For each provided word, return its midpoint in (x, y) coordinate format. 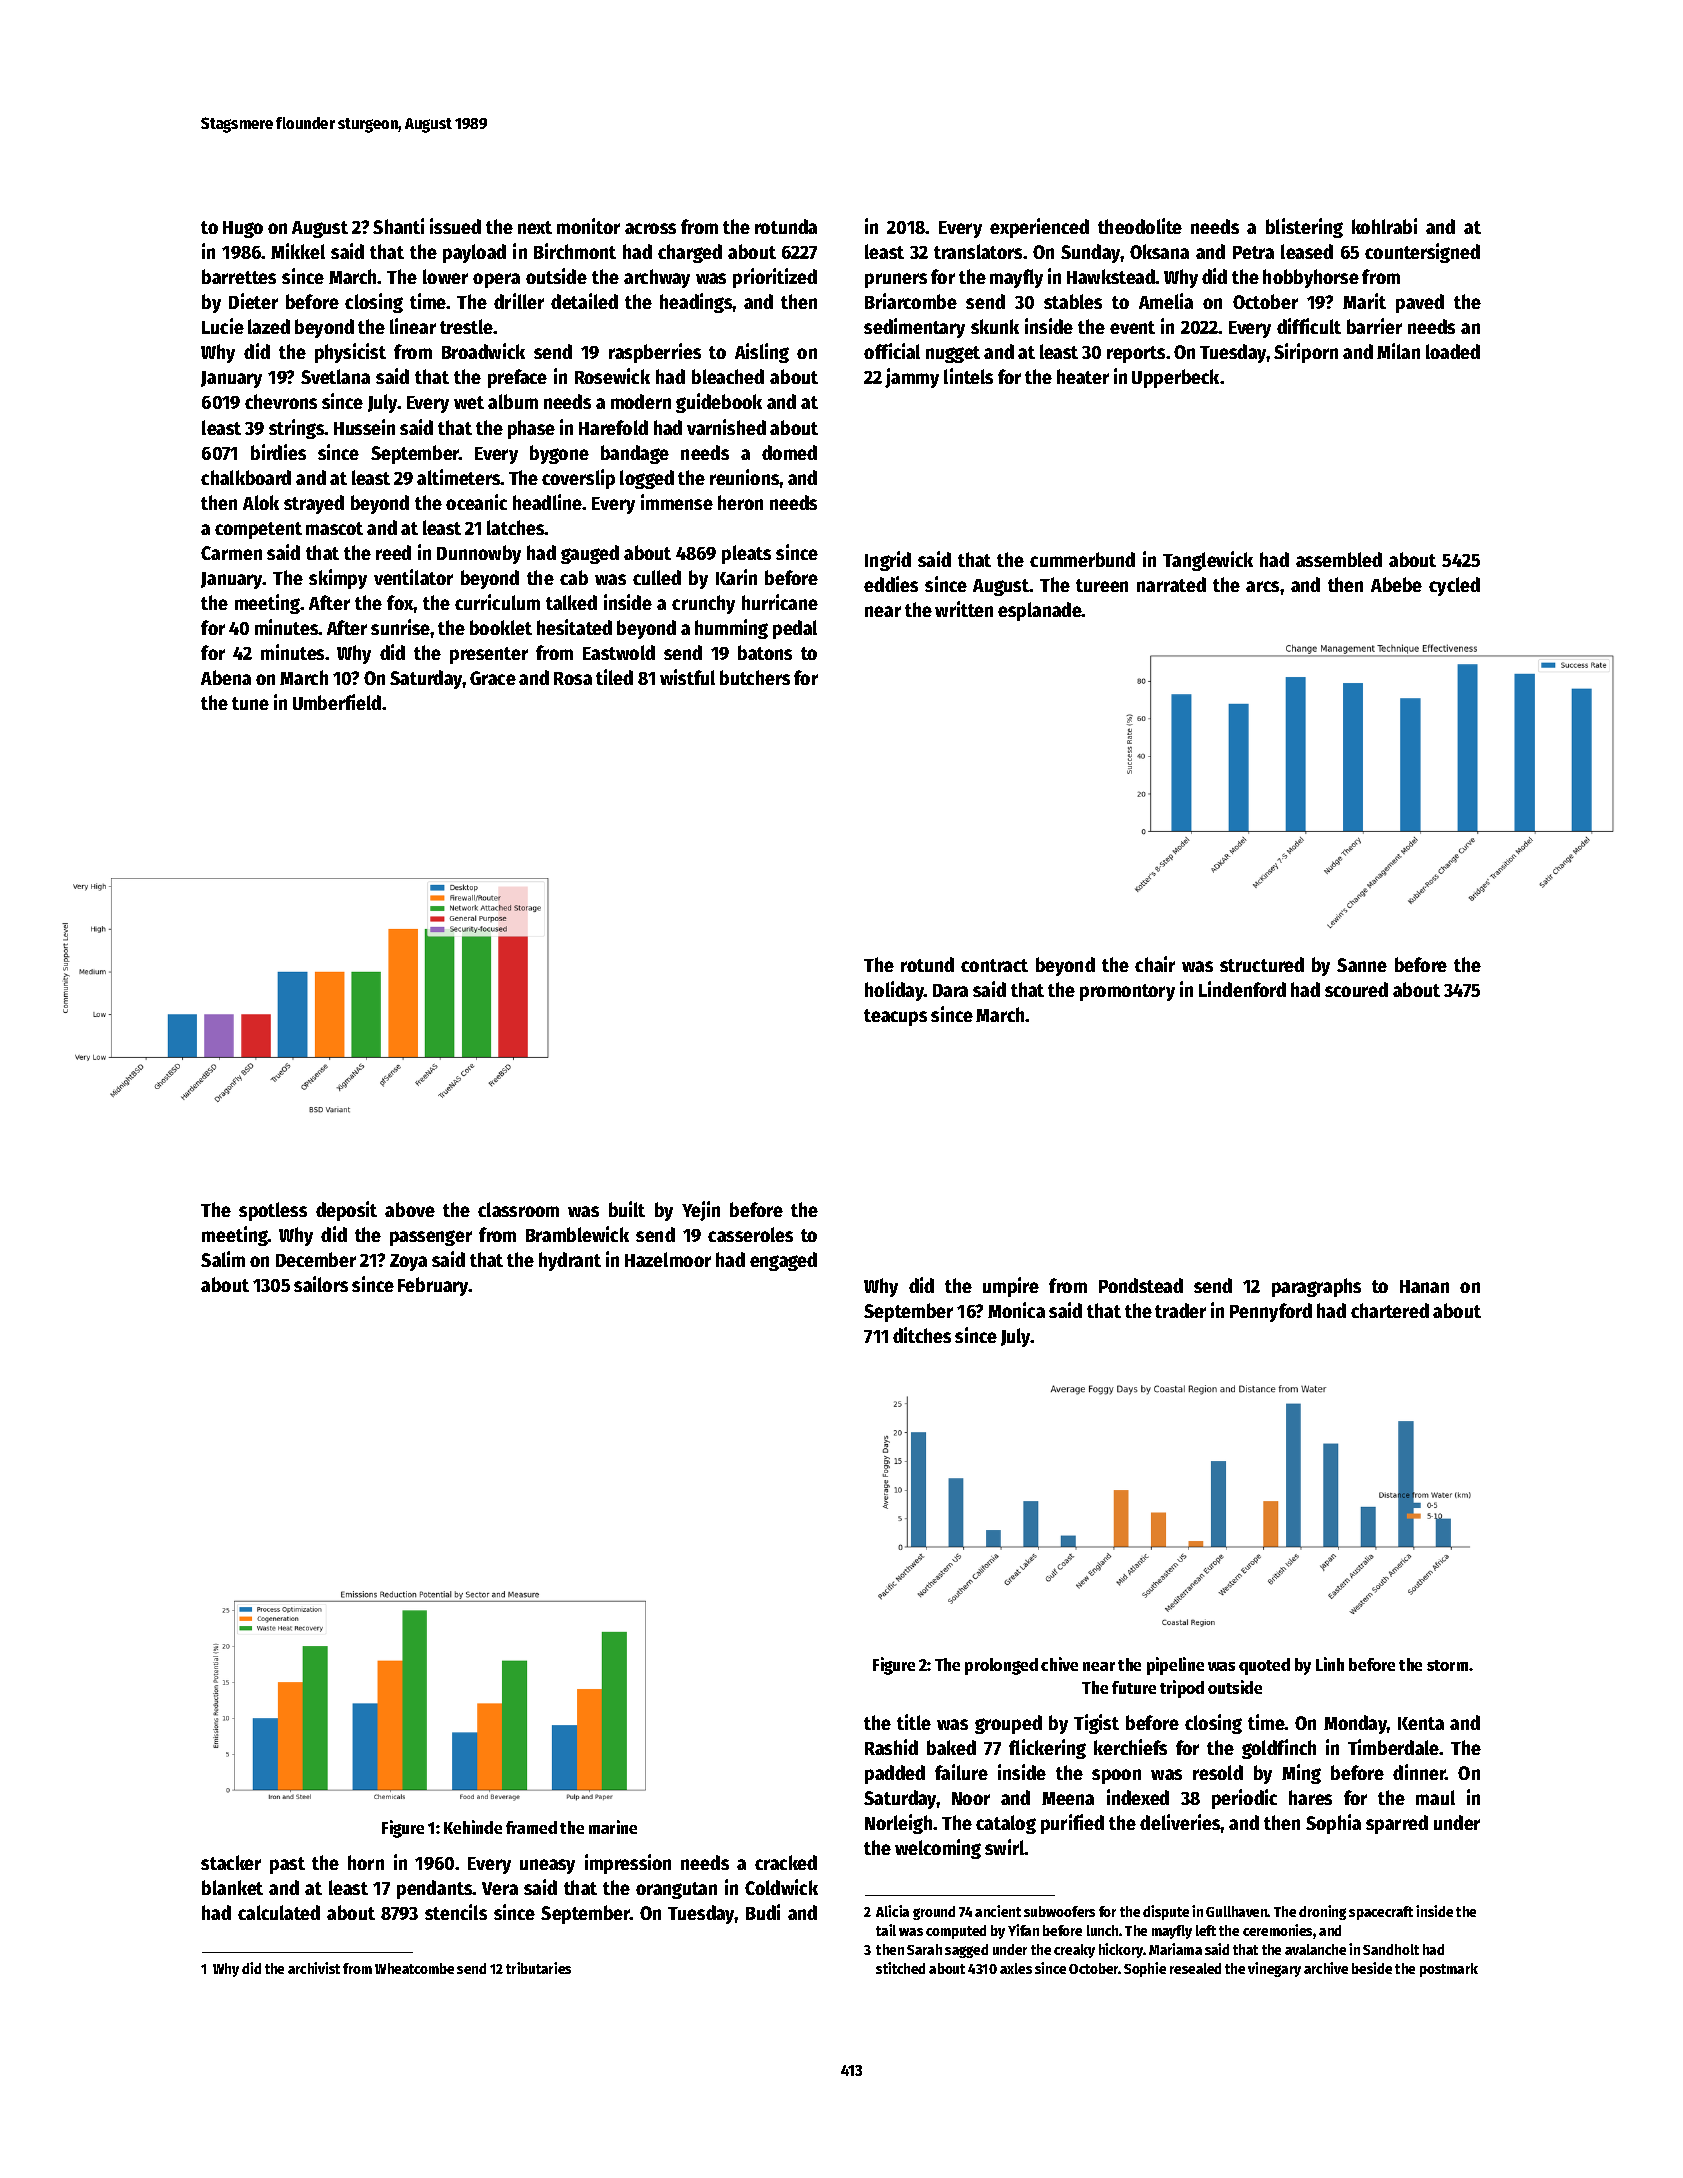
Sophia (1333, 1824)
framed (531, 1827)
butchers (755, 677)
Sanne (1362, 965)
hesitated (574, 627)
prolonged (1001, 1666)
